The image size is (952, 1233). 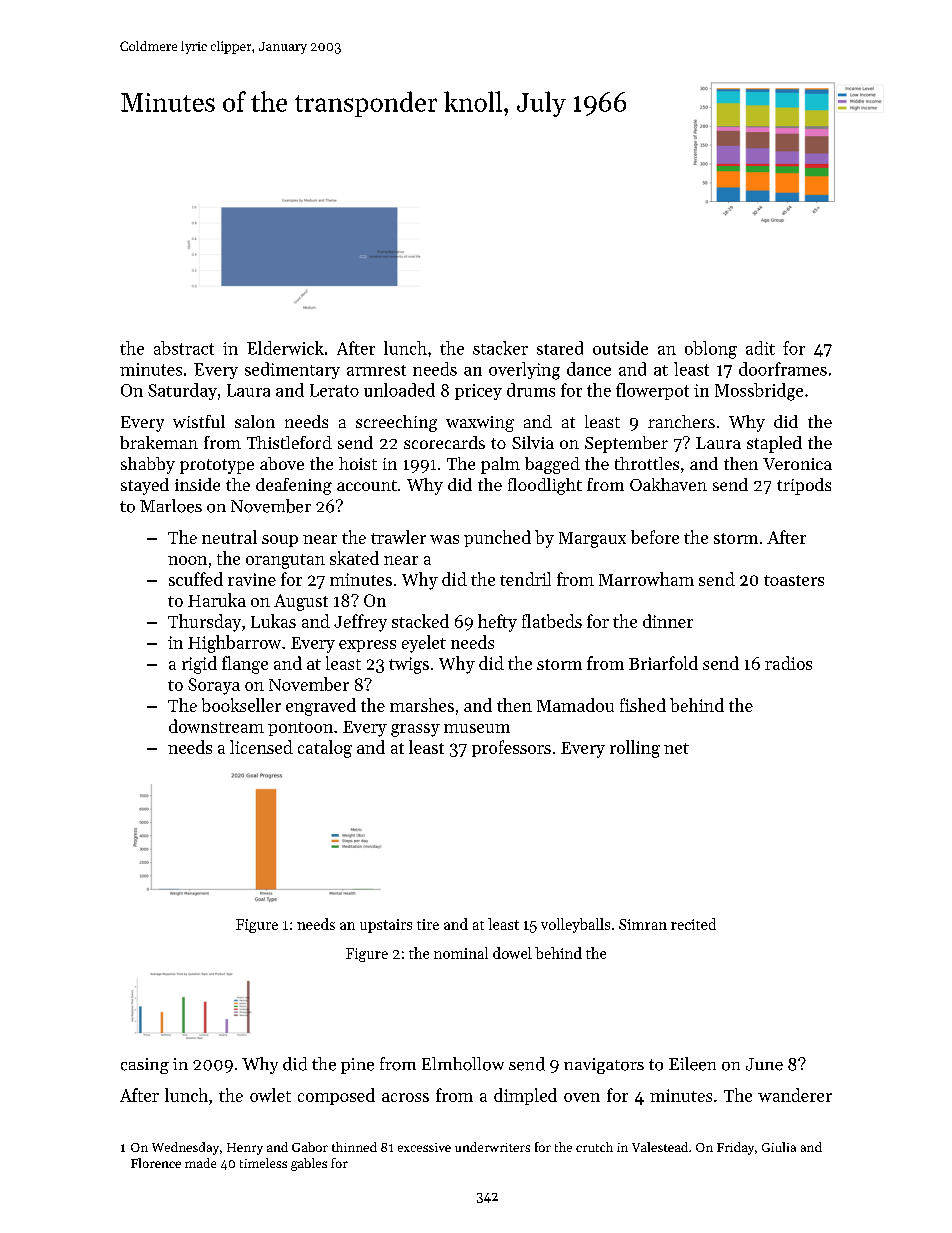 I want to click on Florence, so click(x=156, y=1163).
